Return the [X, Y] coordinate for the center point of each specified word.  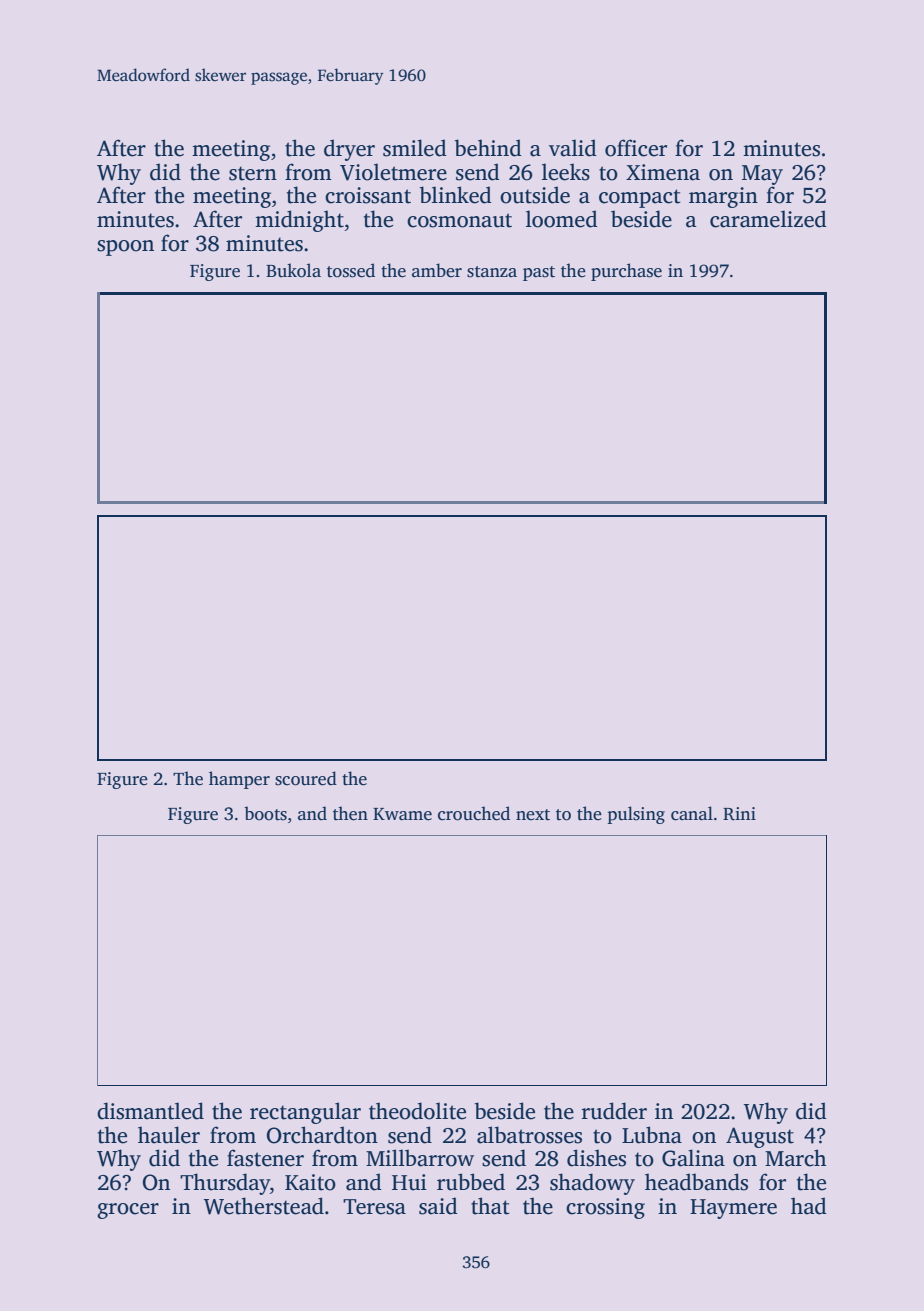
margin [723, 197]
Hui [409, 1182]
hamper [239, 780]
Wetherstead [264, 1206]
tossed [351, 270]
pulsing [636, 815]
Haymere [733, 1209]
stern [253, 173]
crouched [474, 813]
